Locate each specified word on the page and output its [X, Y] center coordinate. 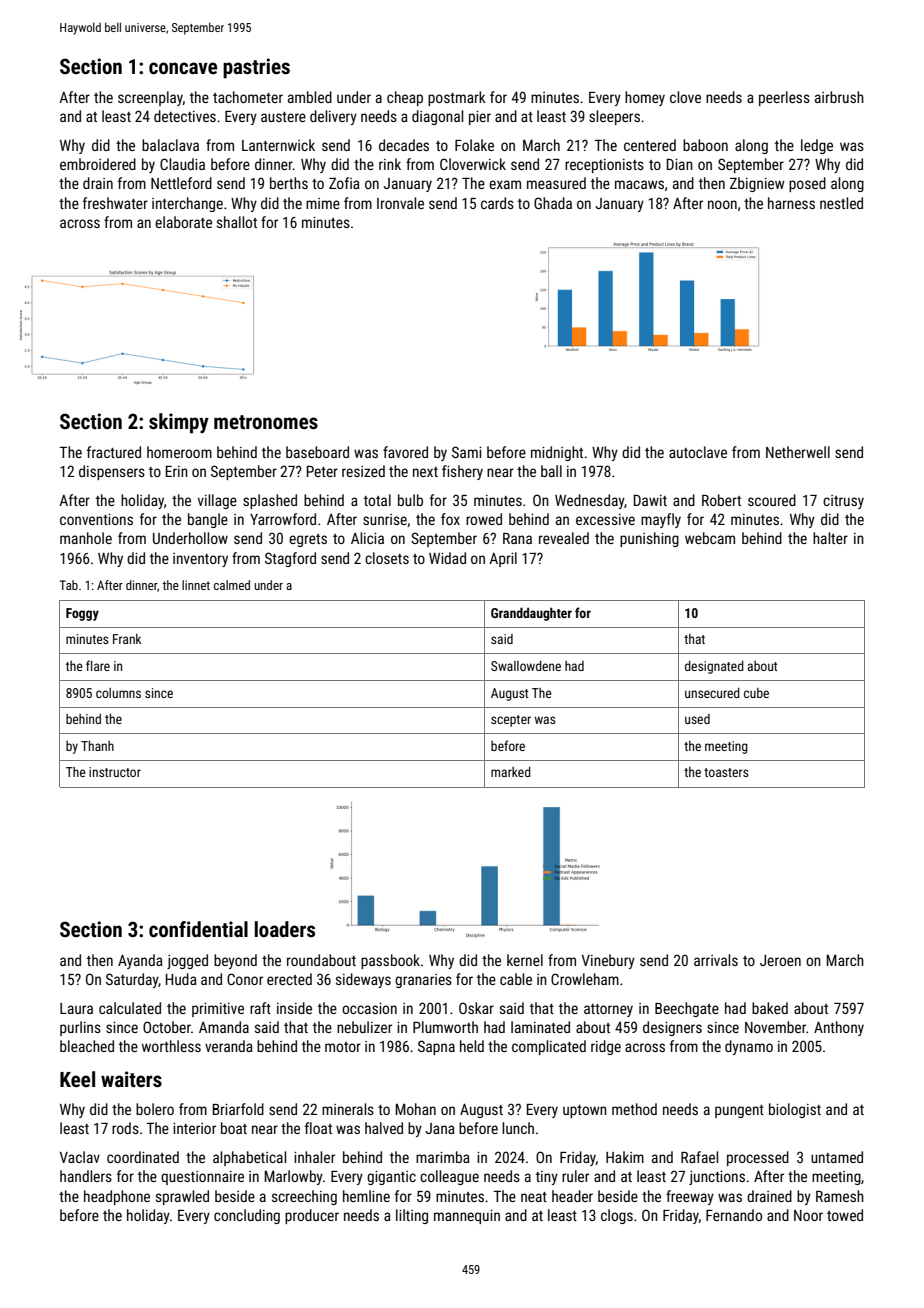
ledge [817, 146]
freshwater [115, 203]
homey [645, 98]
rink [390, 164]
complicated [549, 1047]
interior [194, 1128]
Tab [69, 585]
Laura [76, 1008]
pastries [256, 68]
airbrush [839, 97]
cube [756, 693]
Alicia [367, 538]
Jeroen [780, 960]
